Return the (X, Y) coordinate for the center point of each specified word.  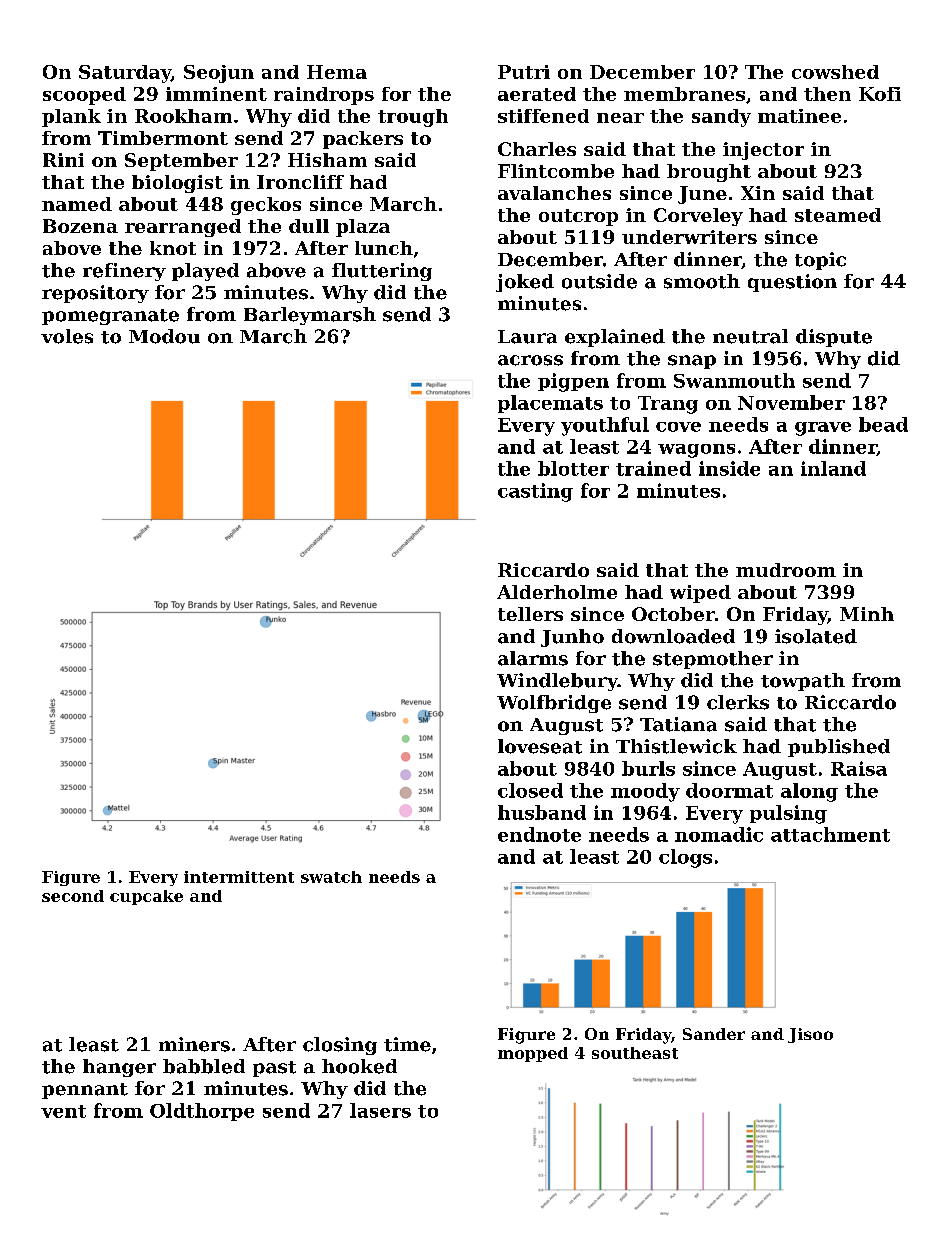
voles (67, 336)
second (73, 896)
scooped (84, 96)
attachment (830, 834)
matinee (799, 116)
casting (535, 492)
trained (653, 468)
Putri (524, 72)
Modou (164, 336)
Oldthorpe (202, 1112)
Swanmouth (734, 380)
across (530, 360)
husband (542, 812)
